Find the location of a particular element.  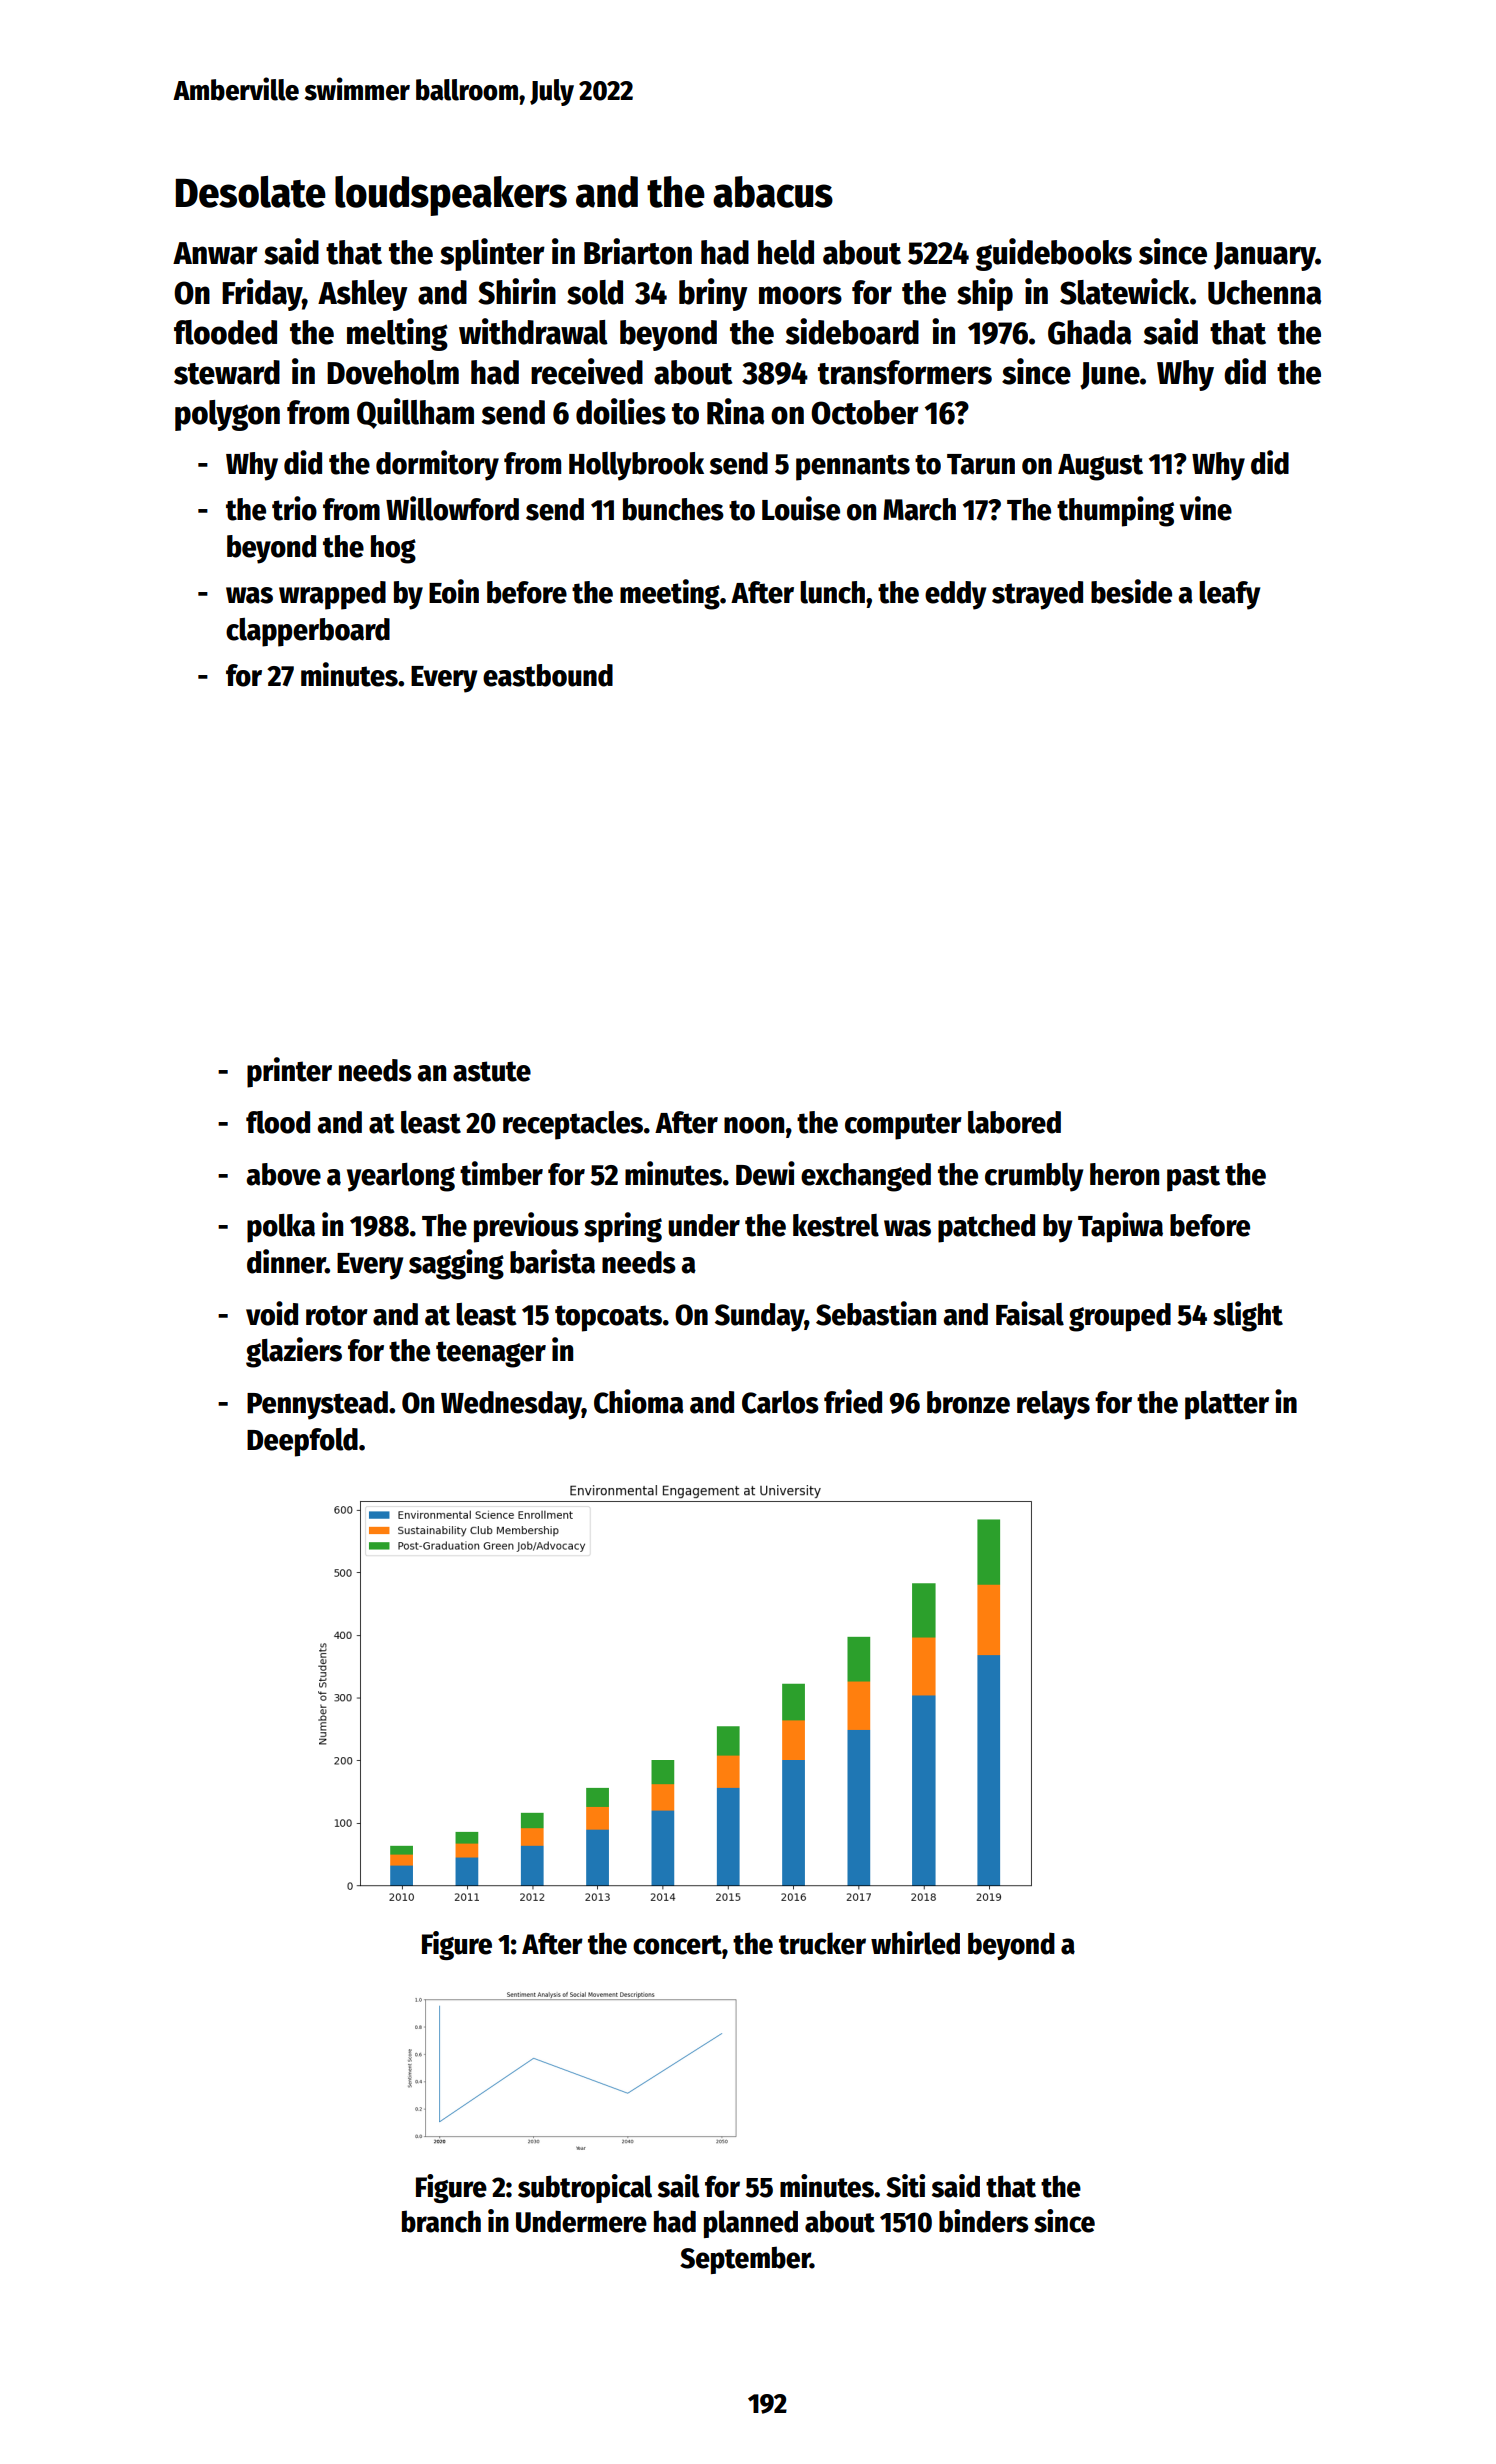

strayed is located at coordinates (1037, 595).
